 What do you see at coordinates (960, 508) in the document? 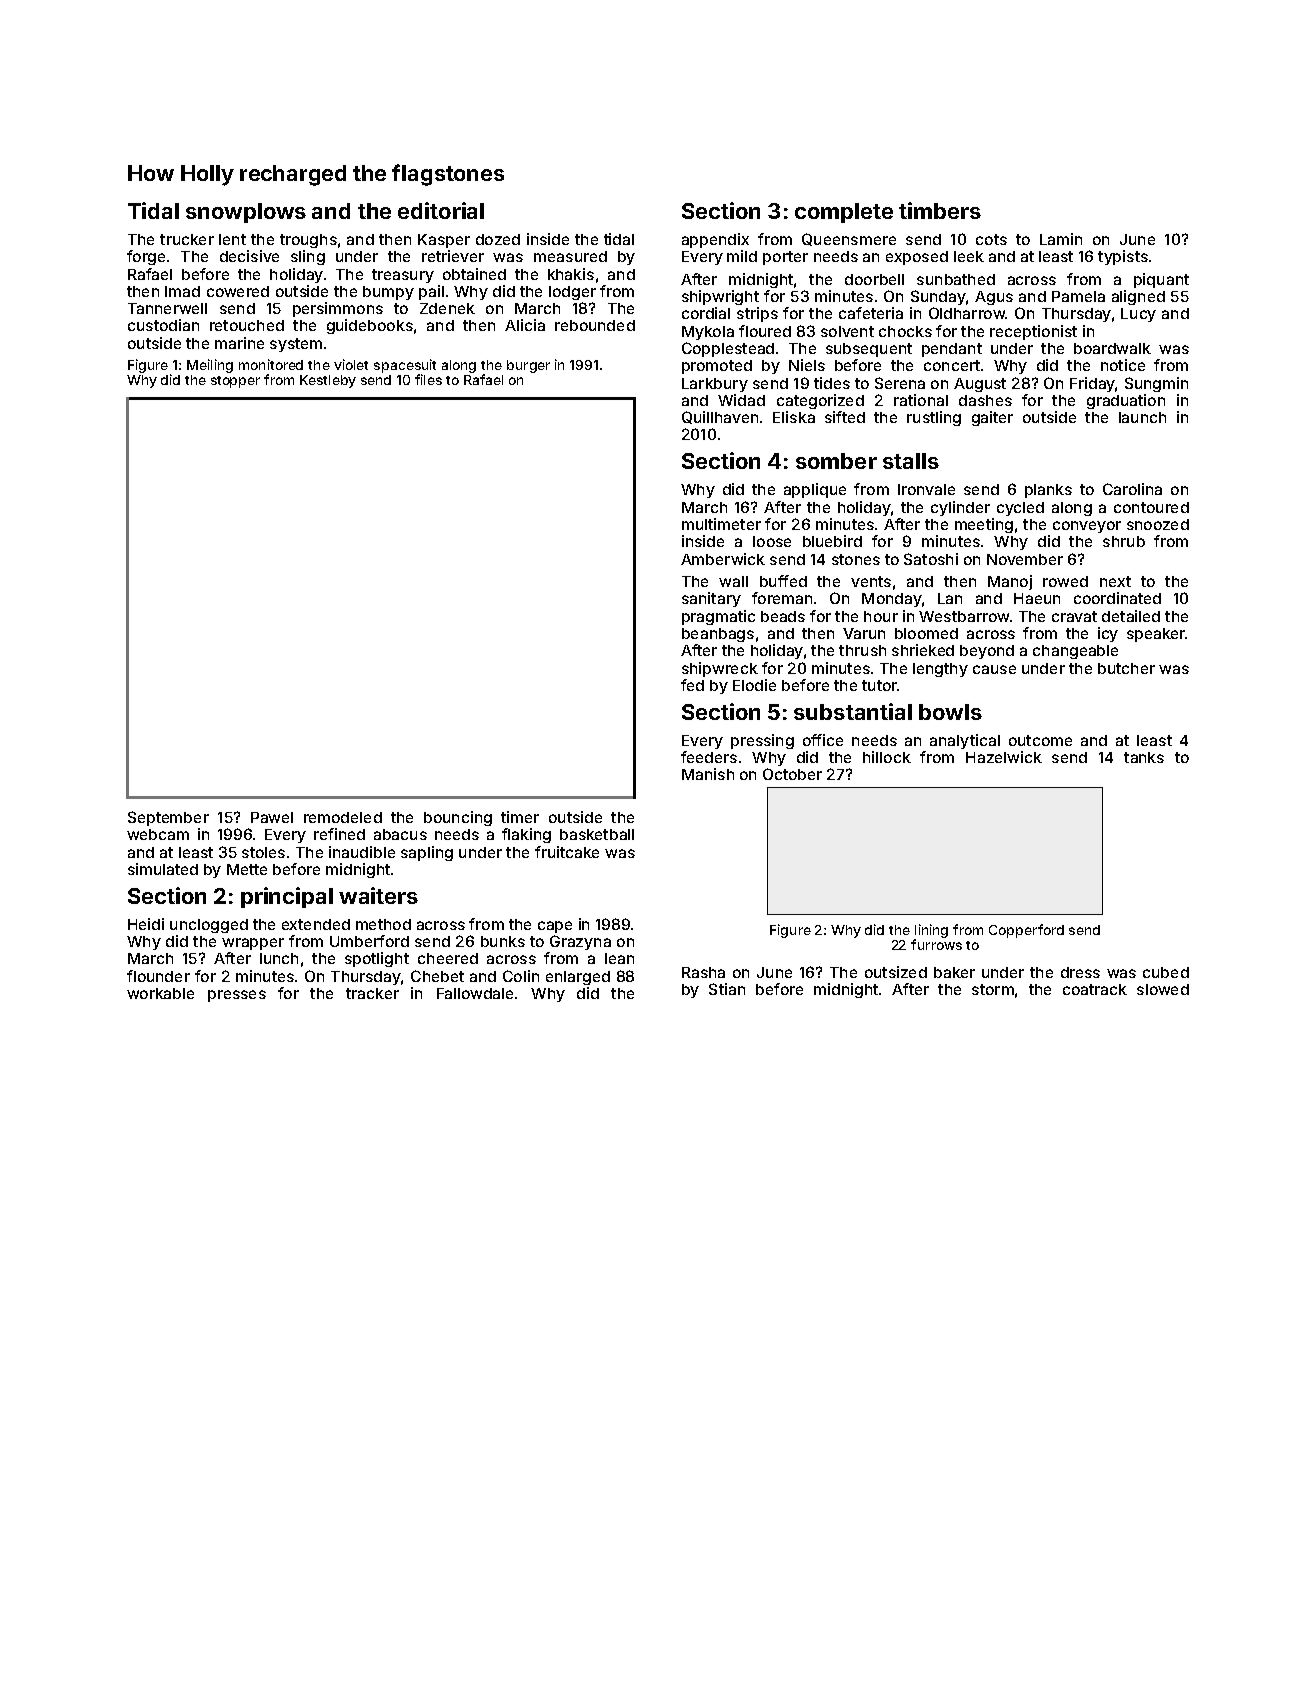
I see `cylinder` at bounding box center [960, 508].
